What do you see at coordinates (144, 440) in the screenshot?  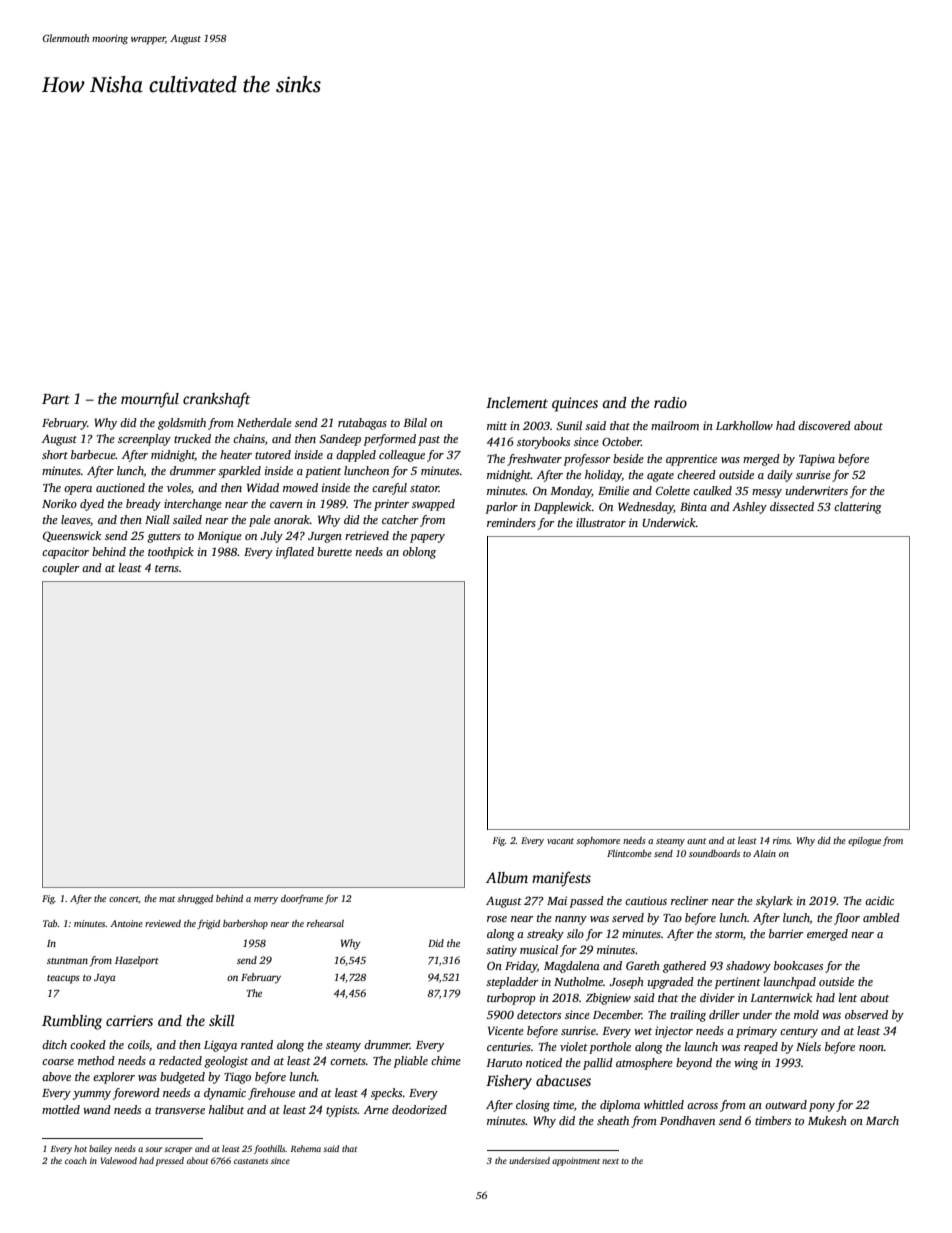 I see `screenplay` at bounding box center [144, 440].
